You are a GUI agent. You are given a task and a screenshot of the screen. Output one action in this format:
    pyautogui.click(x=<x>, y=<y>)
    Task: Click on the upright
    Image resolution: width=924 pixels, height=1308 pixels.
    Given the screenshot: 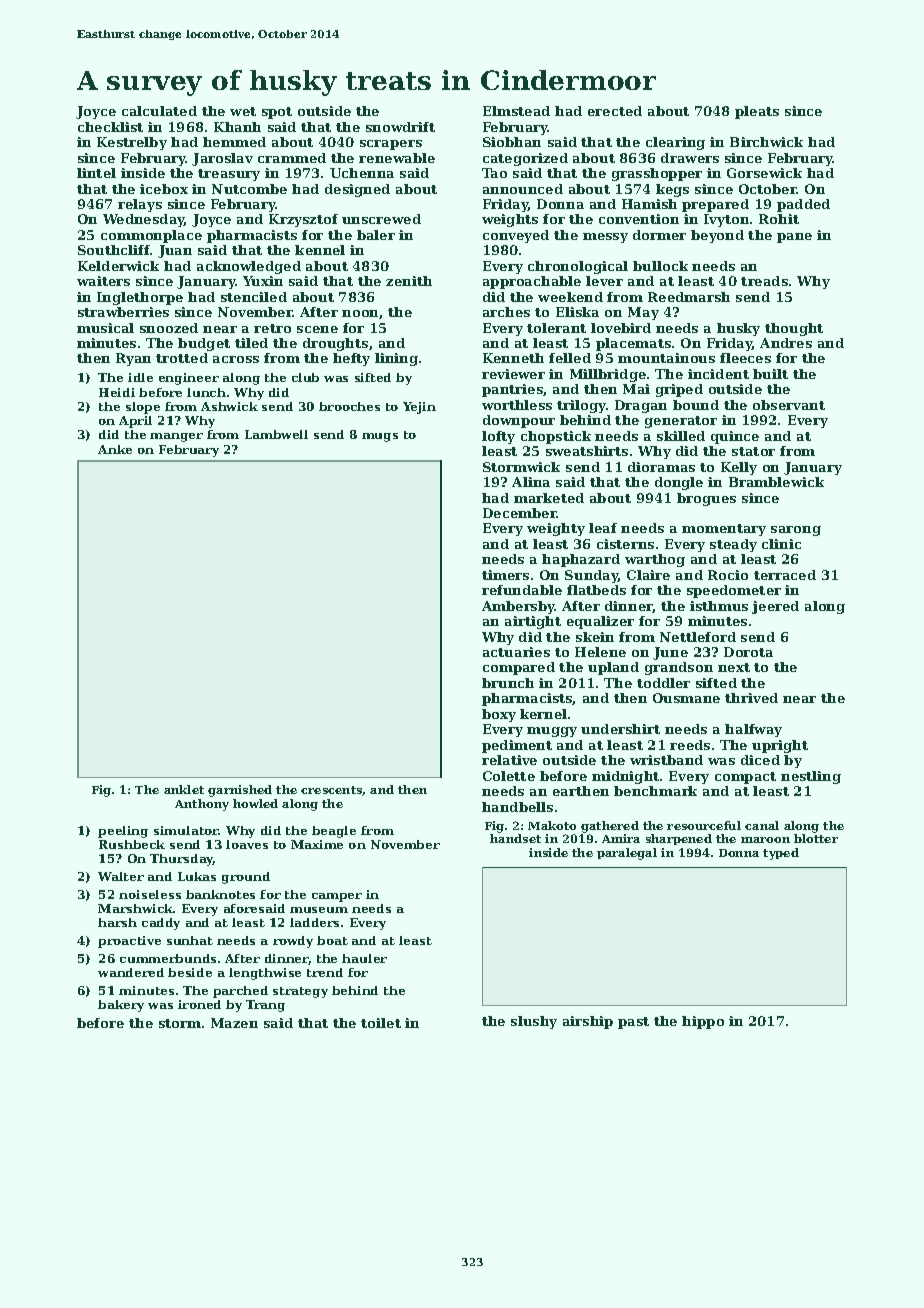 What is the action you would take?
    pyautogui.click(x=780, y=746)
